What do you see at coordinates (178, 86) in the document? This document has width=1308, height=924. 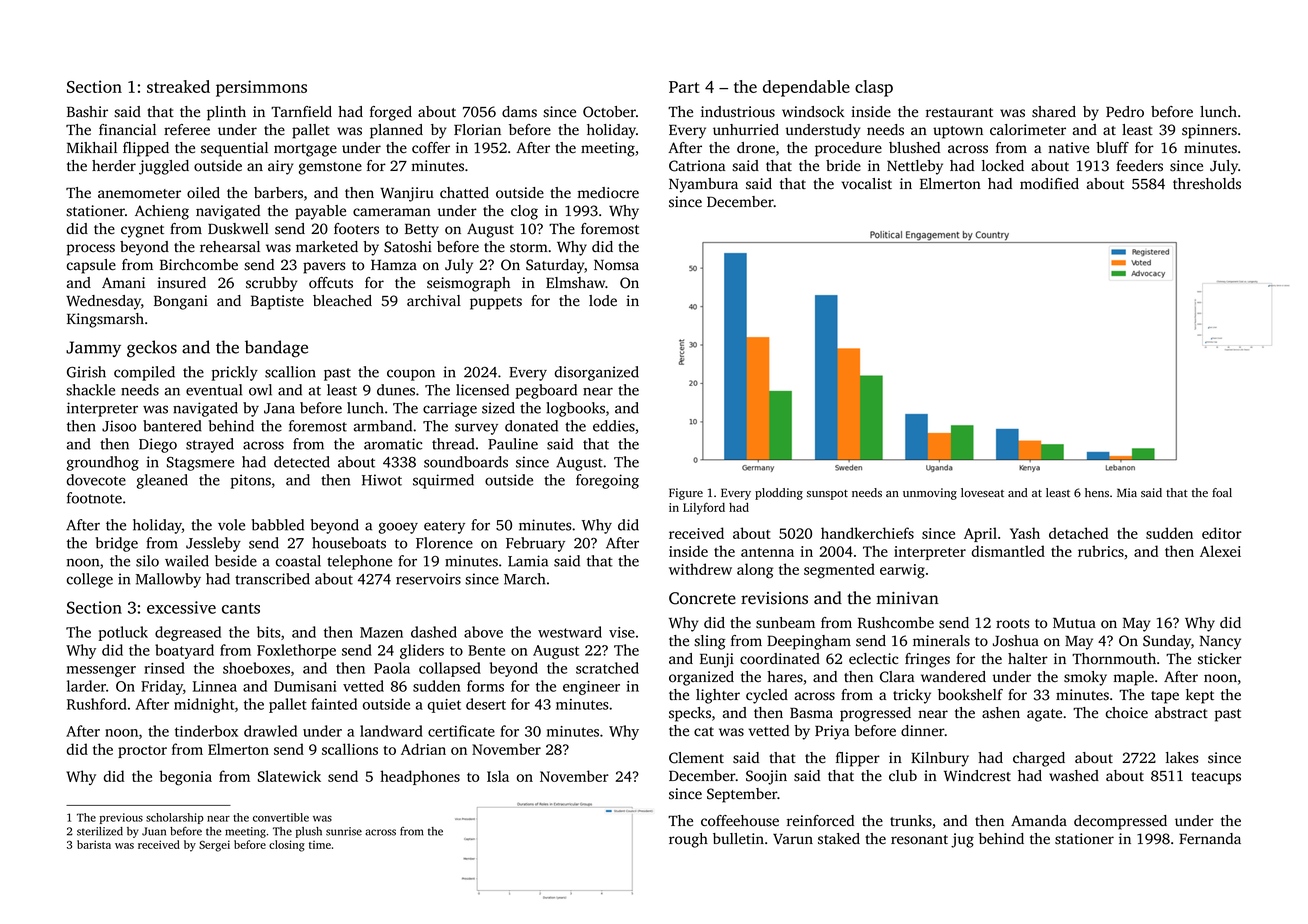 I see `streaked` at bounding box center [178, 86].
